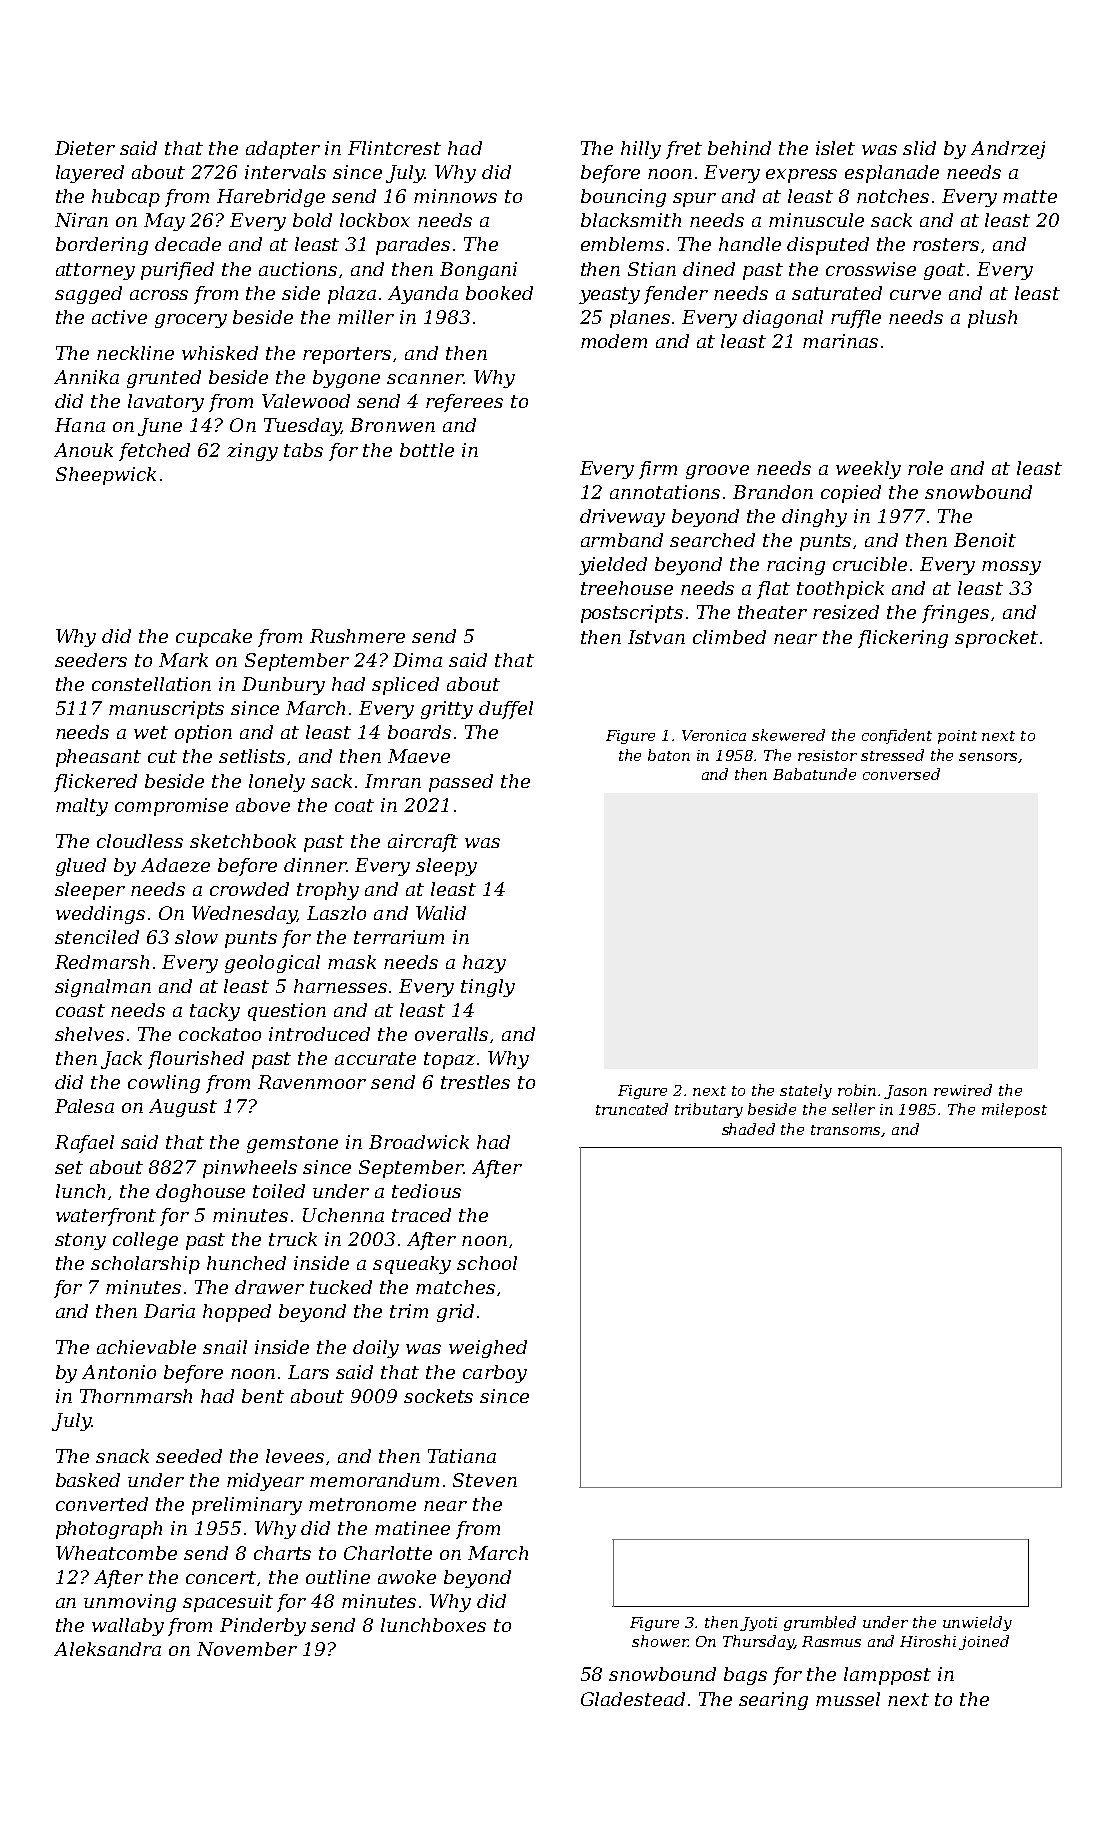 Image resolution: width=1117 pixels, height=1839 pixels. I want to click on sensors, so click(988, 757).
